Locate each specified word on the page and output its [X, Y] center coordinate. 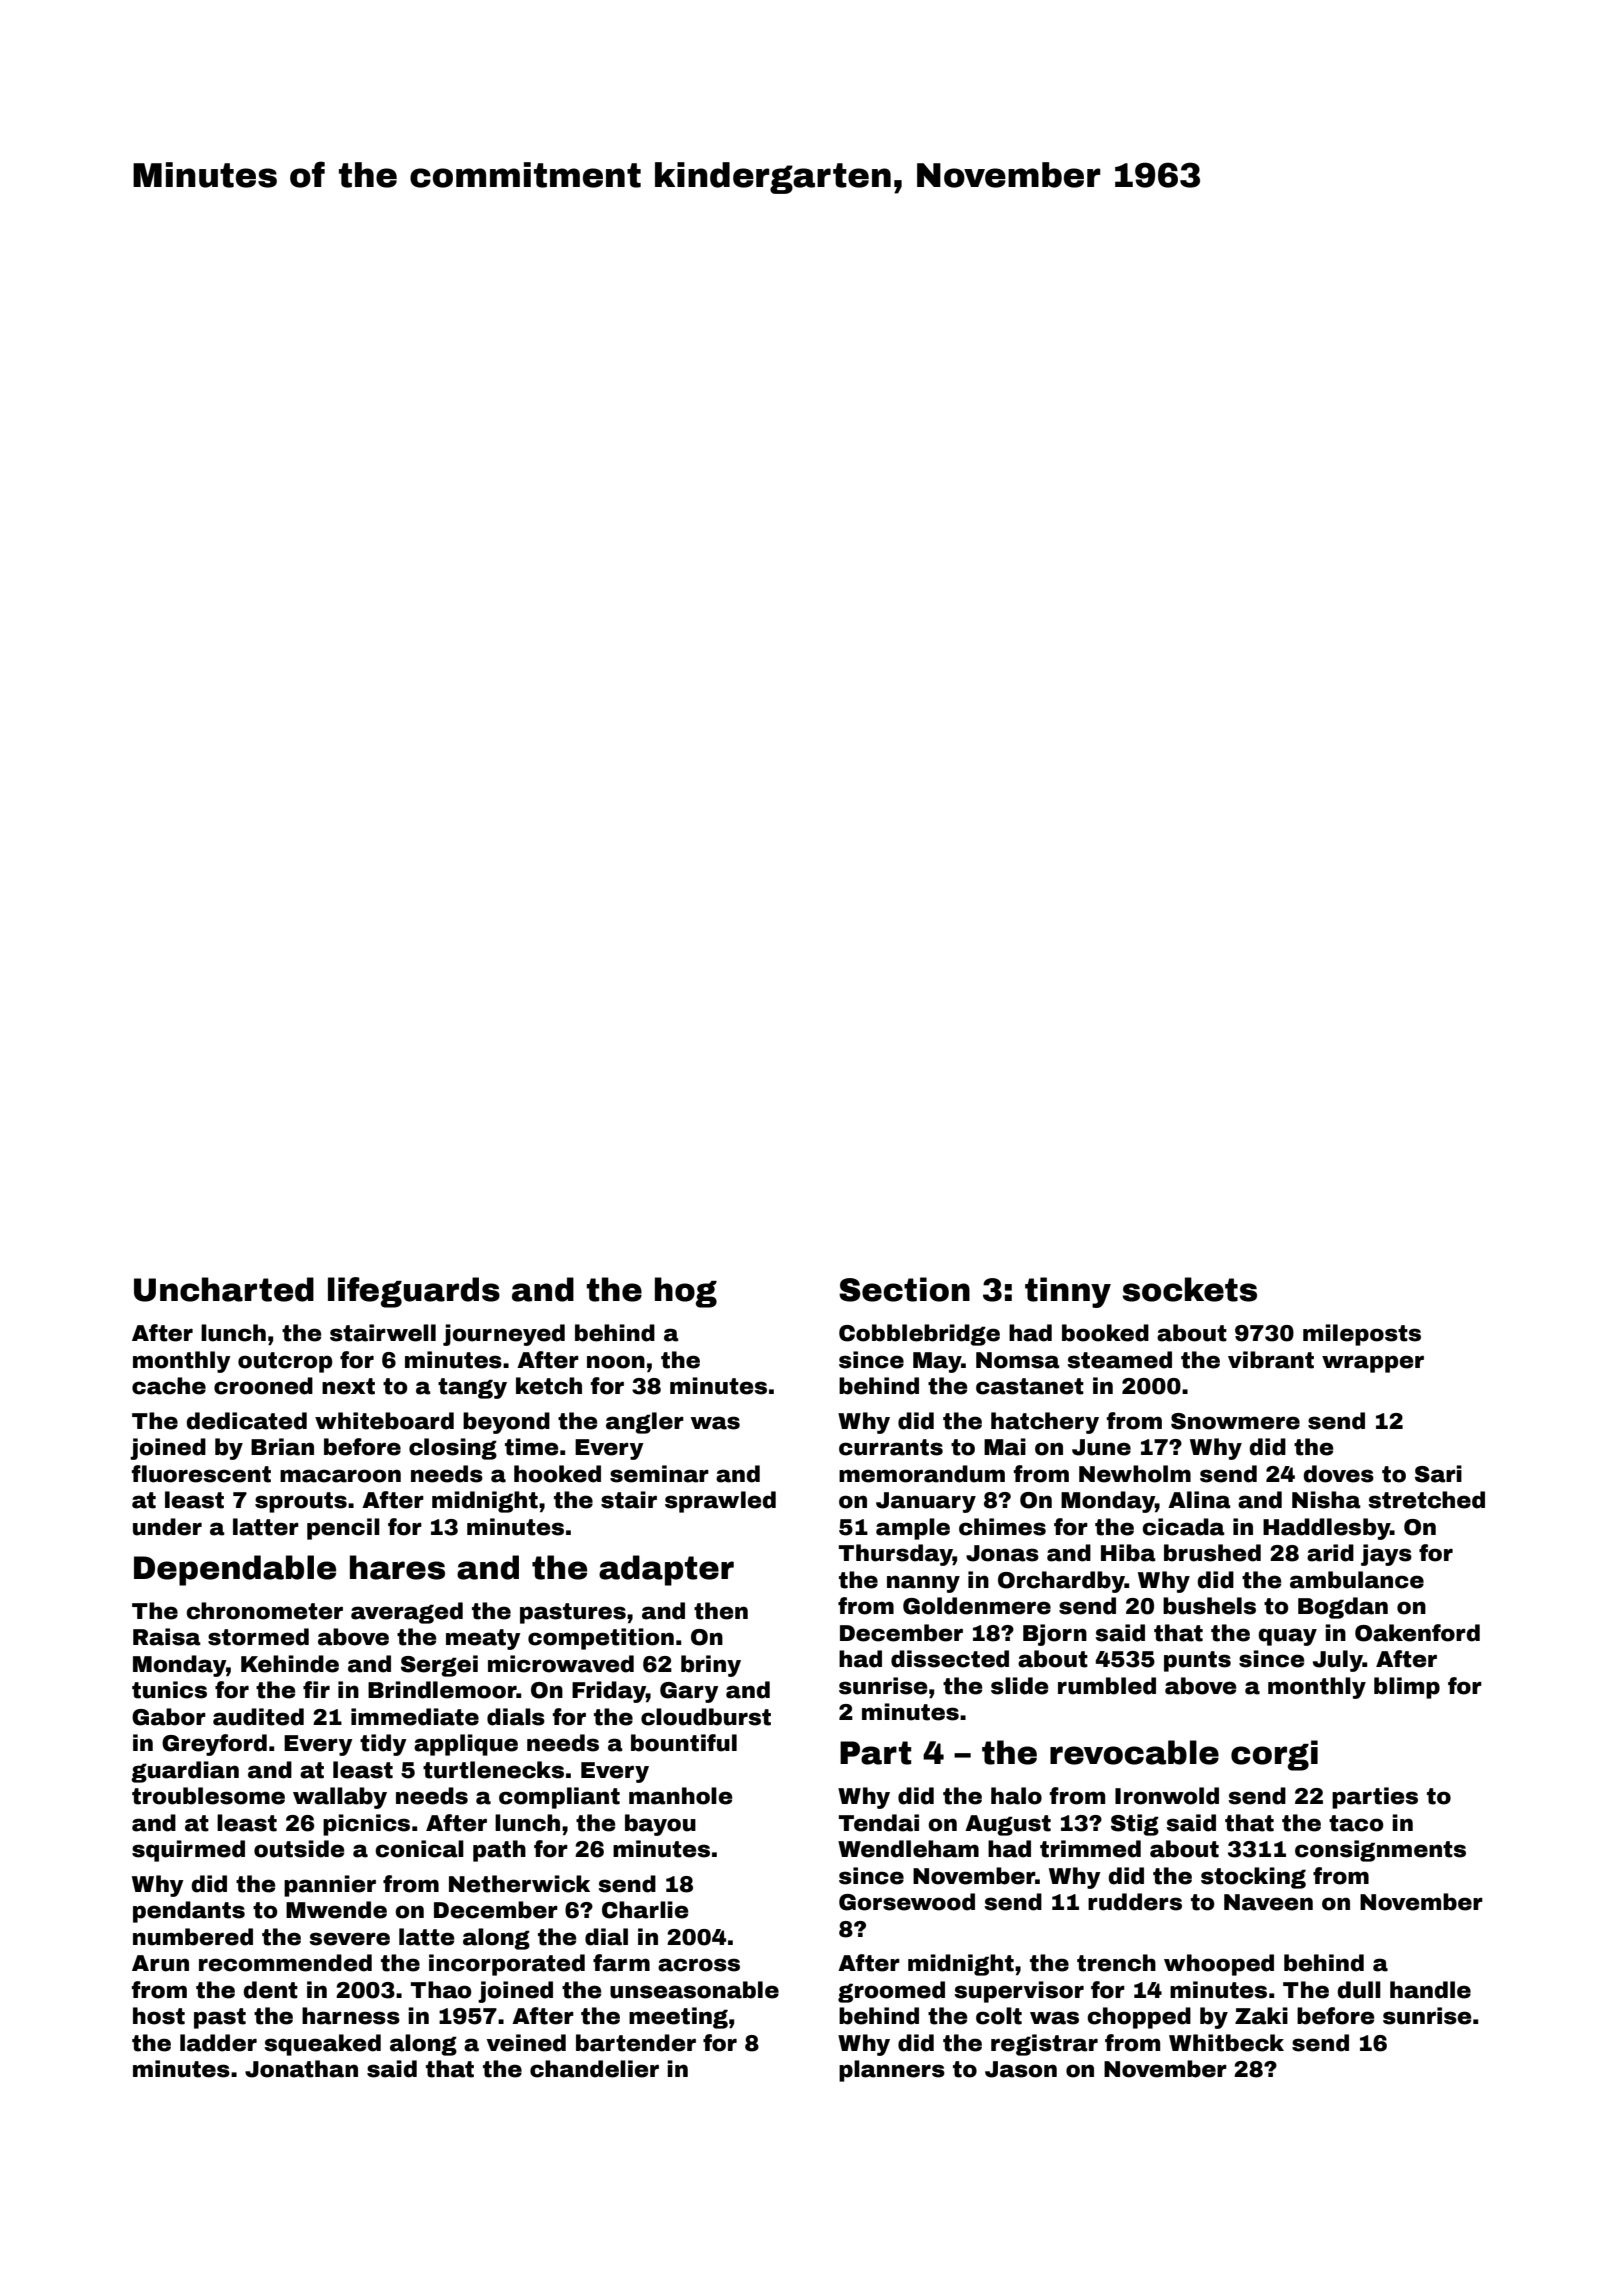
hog [686, 1292]
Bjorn [1055, 1635]
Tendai [878, 1823]
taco [1356, 1823]
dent [270, 1990]
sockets [1189, 1289]
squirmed [188, 1851]
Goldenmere [977, 1606]
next [348, 1386]
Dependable [235, 1570]
